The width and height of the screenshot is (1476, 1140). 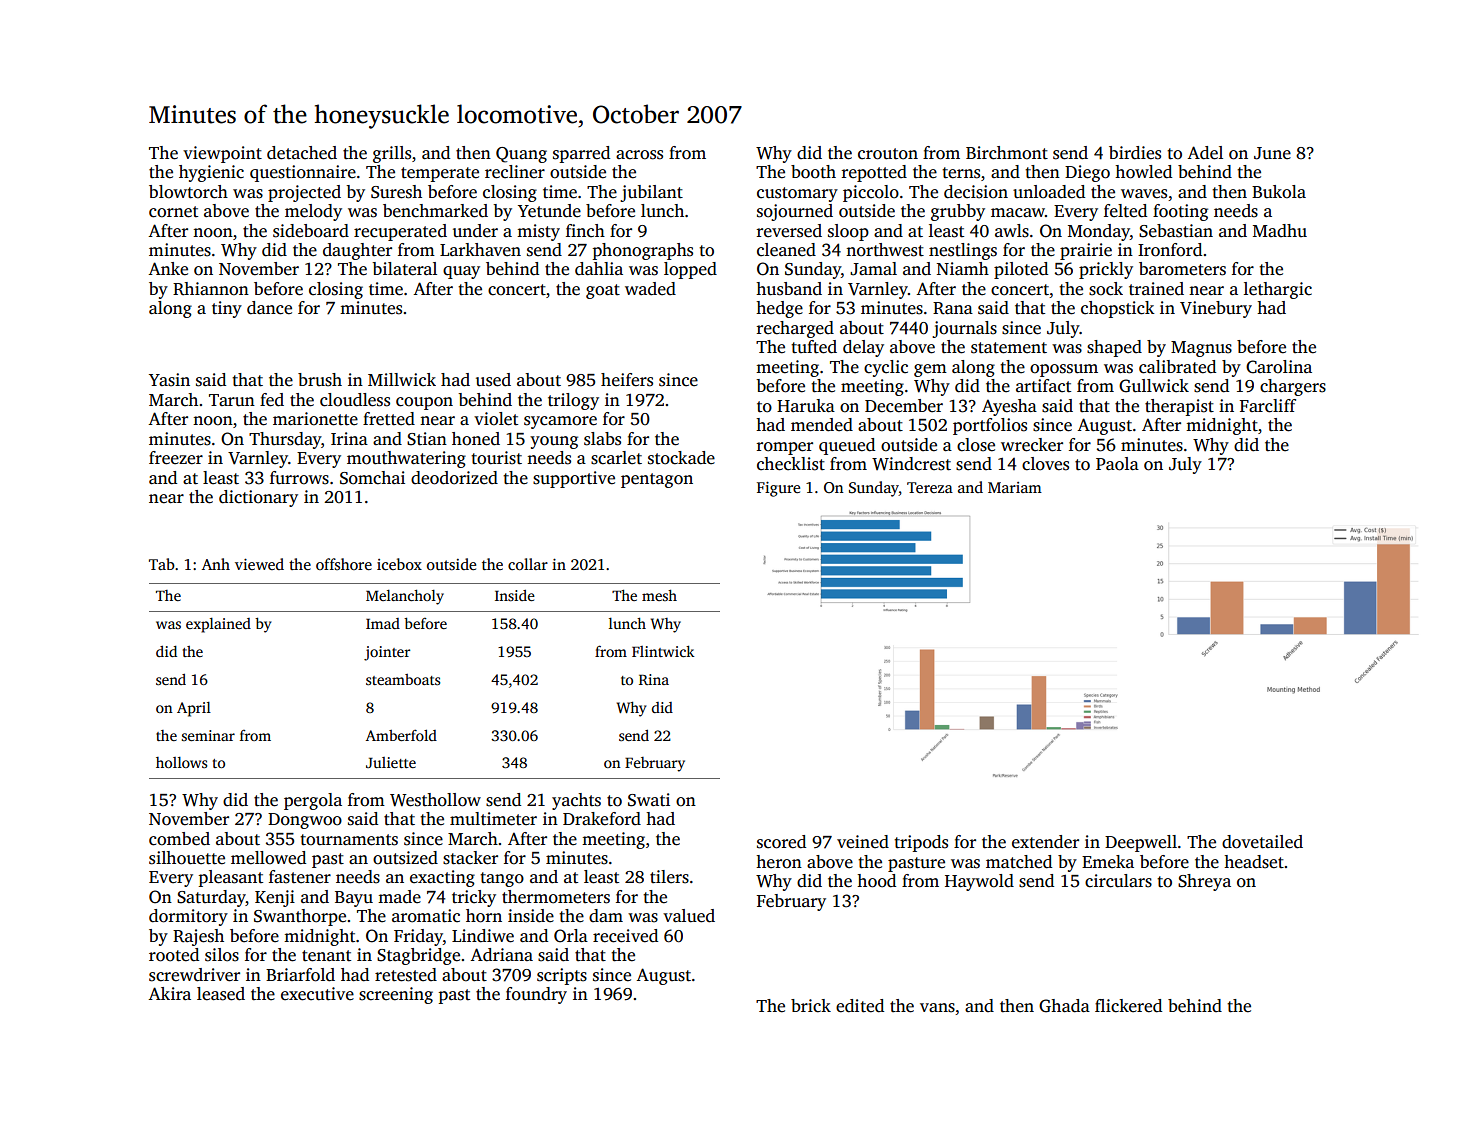 What do you see at coordinates (313, 212) in the screenshot?
I see `melody` at bounding box center [313, 212].
